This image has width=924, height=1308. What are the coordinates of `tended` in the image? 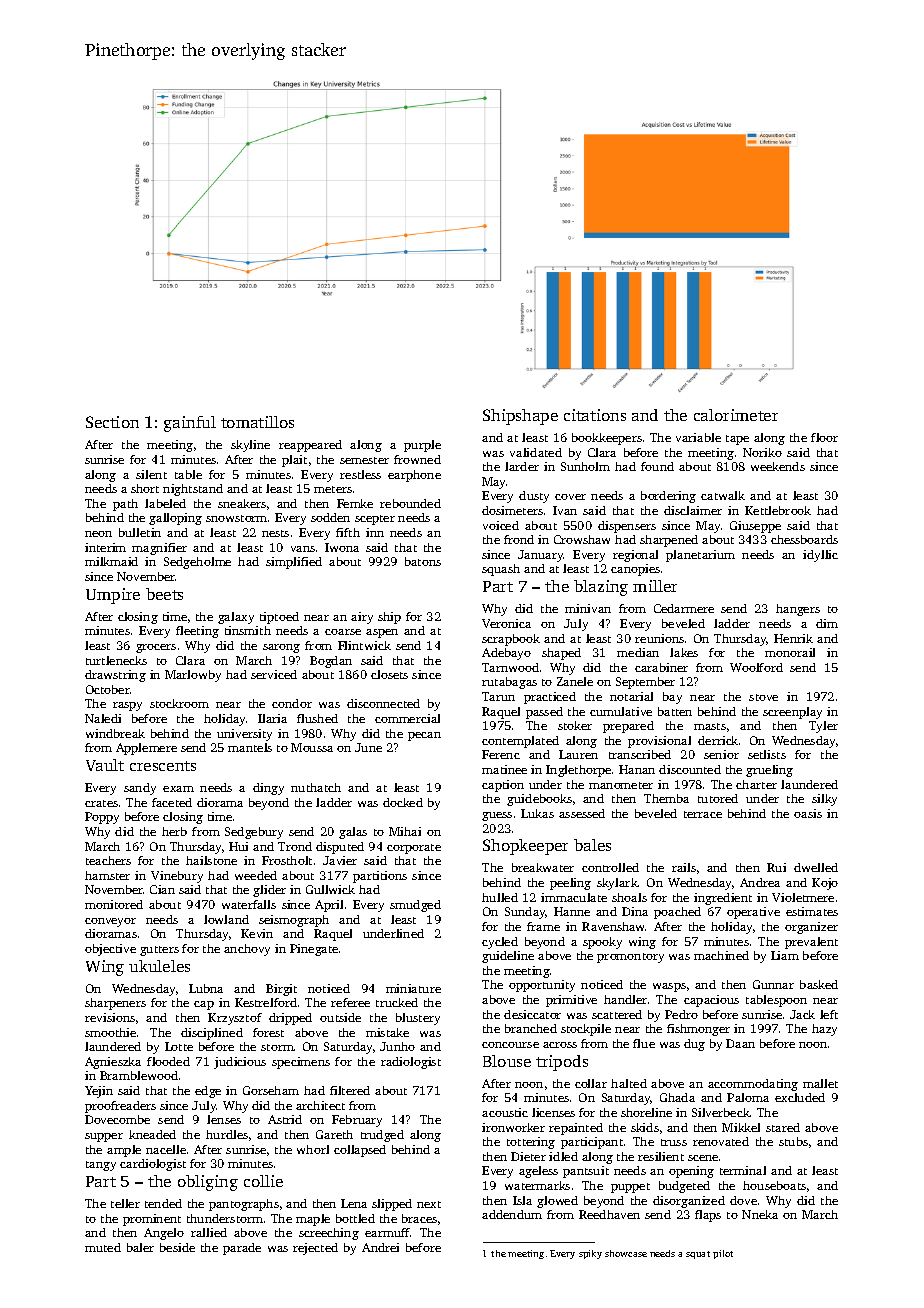 It's located at (163, 1203).
